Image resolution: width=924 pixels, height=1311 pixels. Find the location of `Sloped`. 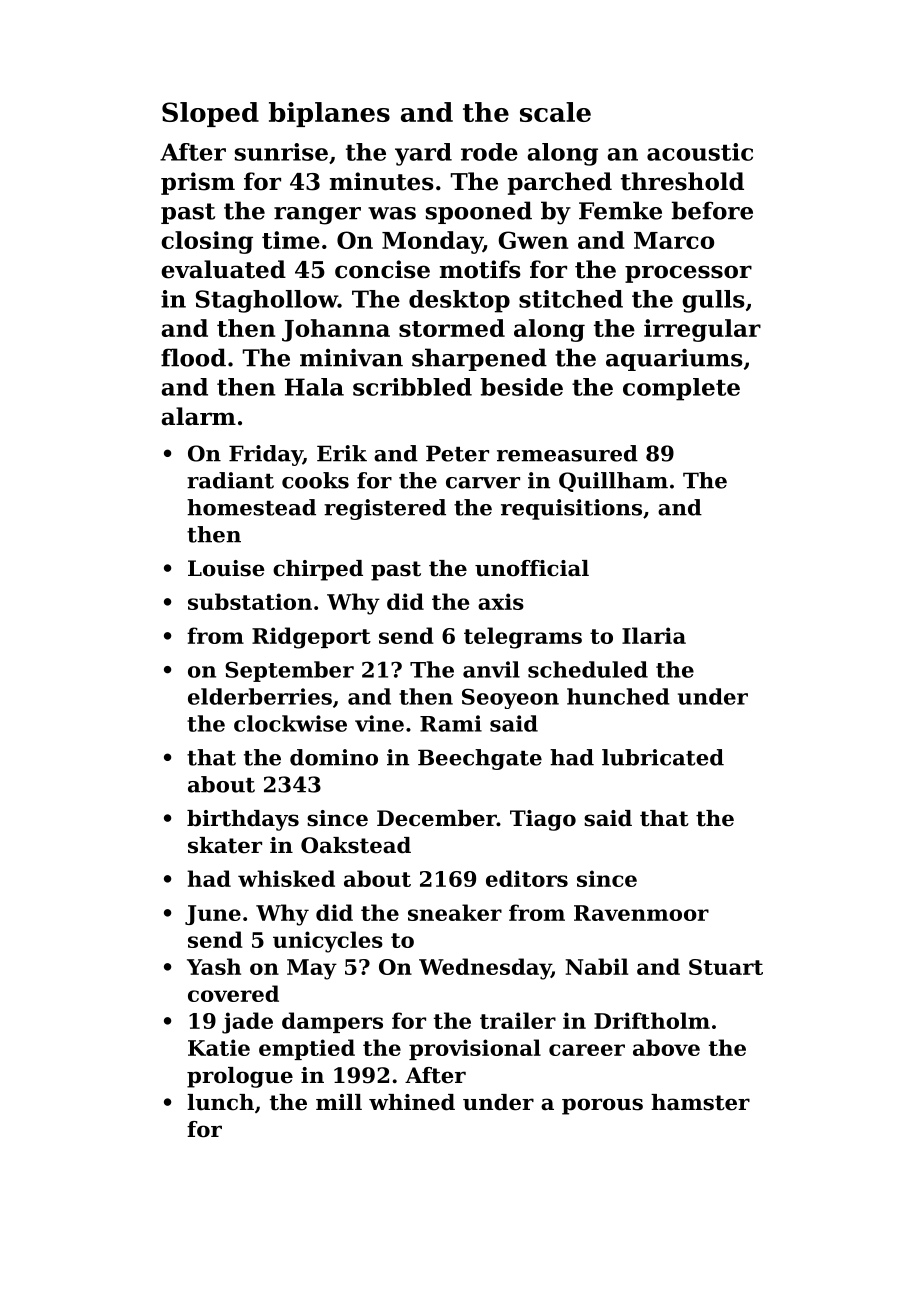

Sloped is located at coordinates (210, 114).
